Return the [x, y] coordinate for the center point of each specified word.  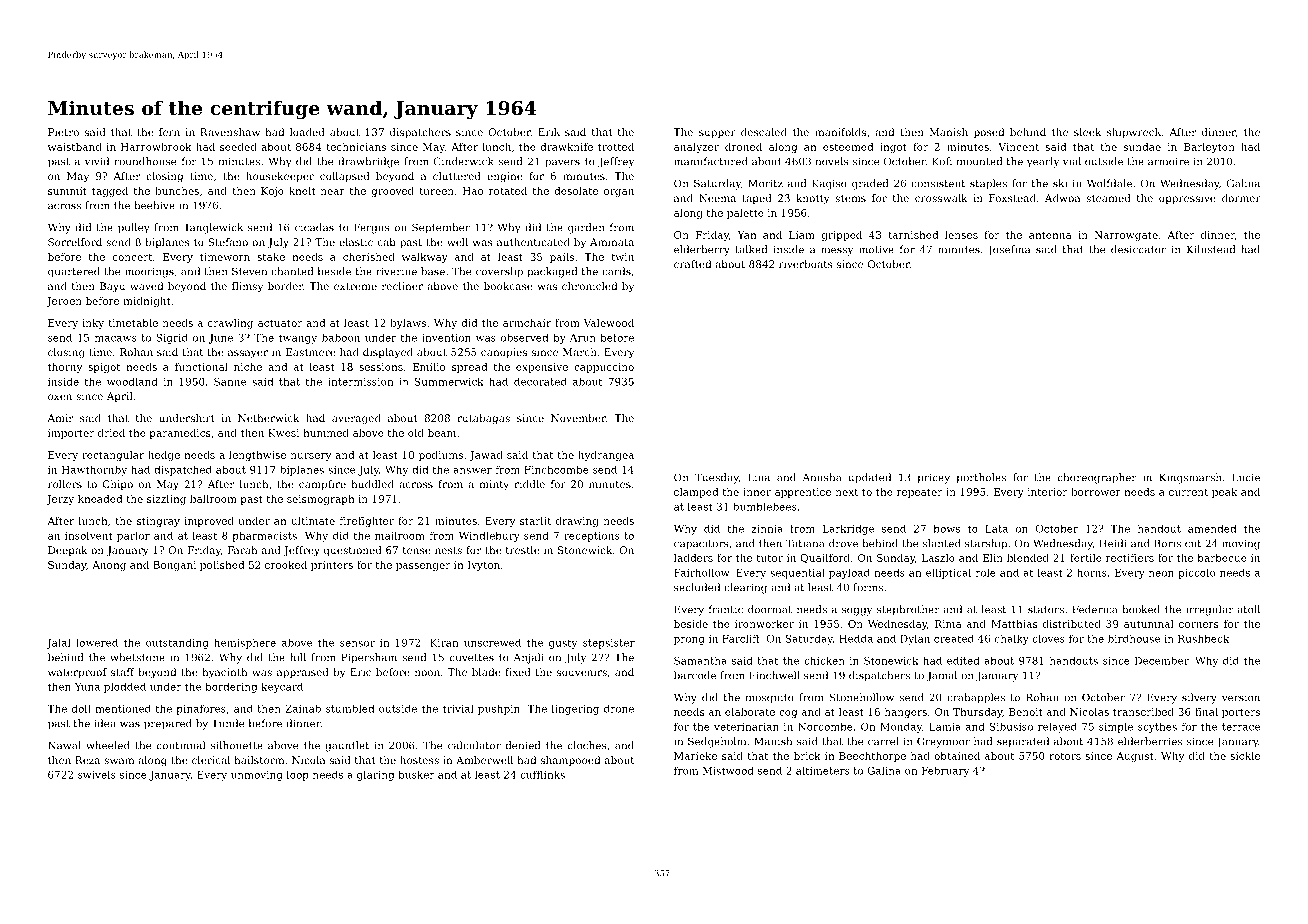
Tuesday [717, 478]
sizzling [166, 500]
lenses [961, 235]
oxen [60, 397]
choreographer [1097, 478]
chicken [824, 661]
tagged [110, 192]
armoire [1168, 161]
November [578, 418]
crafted [692, 264]
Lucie [1246, 477]
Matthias [1014, 624]
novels [832, 161]
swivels [96, 775]
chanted [292, 271]
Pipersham [369, 658]
